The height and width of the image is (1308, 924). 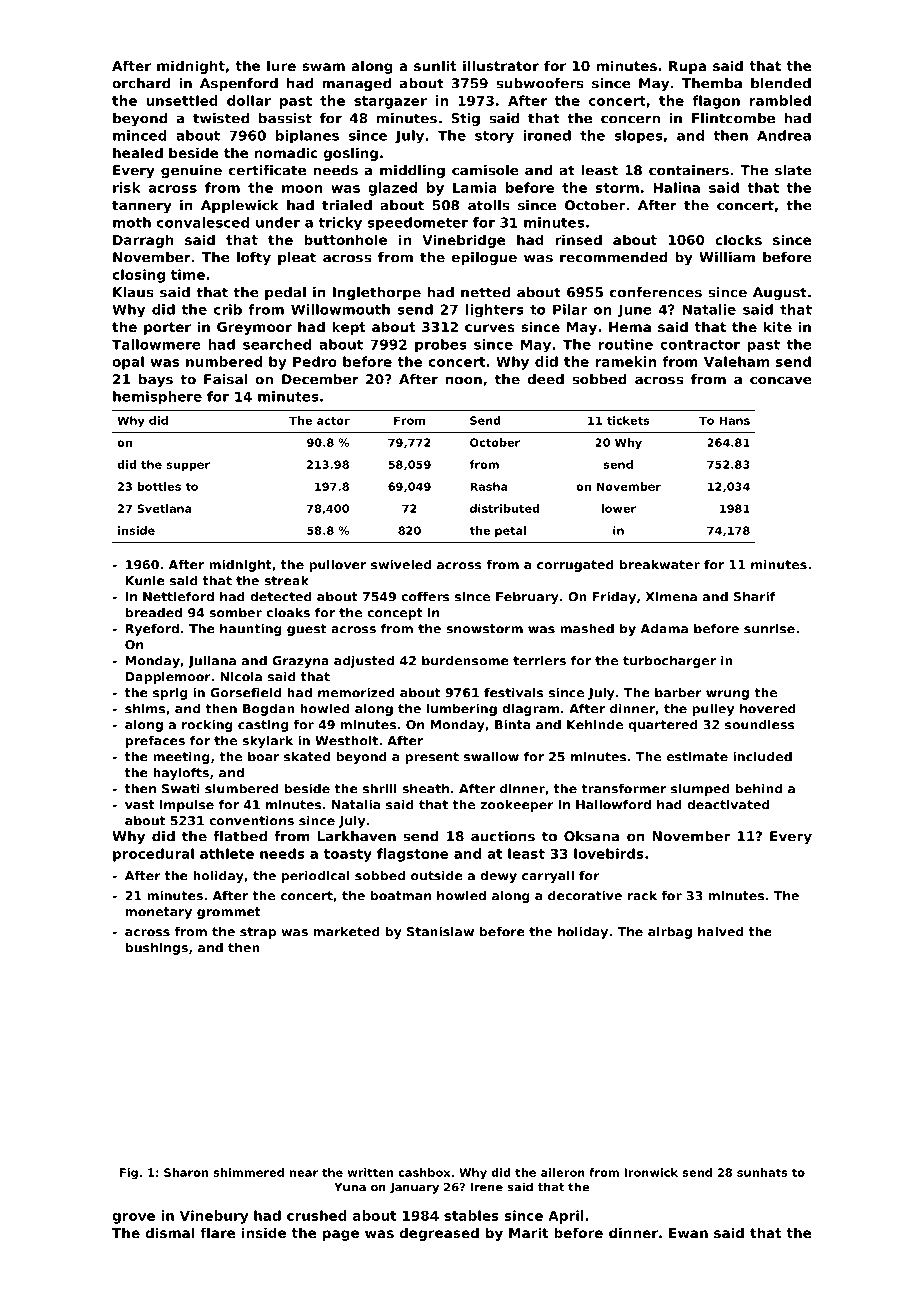 I want to click on deactivated, so click(x=728, y=804).
